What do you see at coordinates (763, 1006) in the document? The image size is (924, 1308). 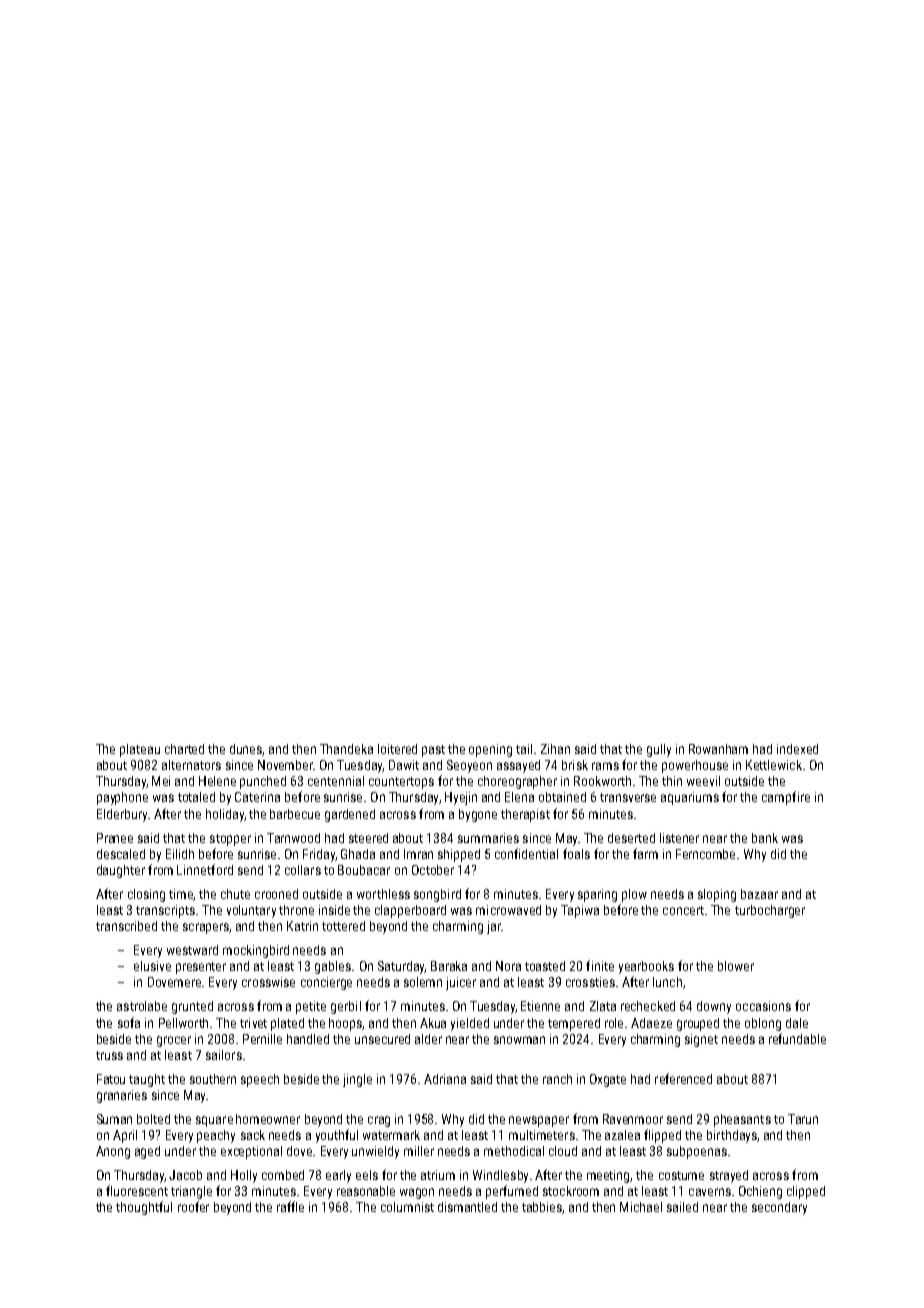 I see `occasions` at bounding box center [763, 1006].
